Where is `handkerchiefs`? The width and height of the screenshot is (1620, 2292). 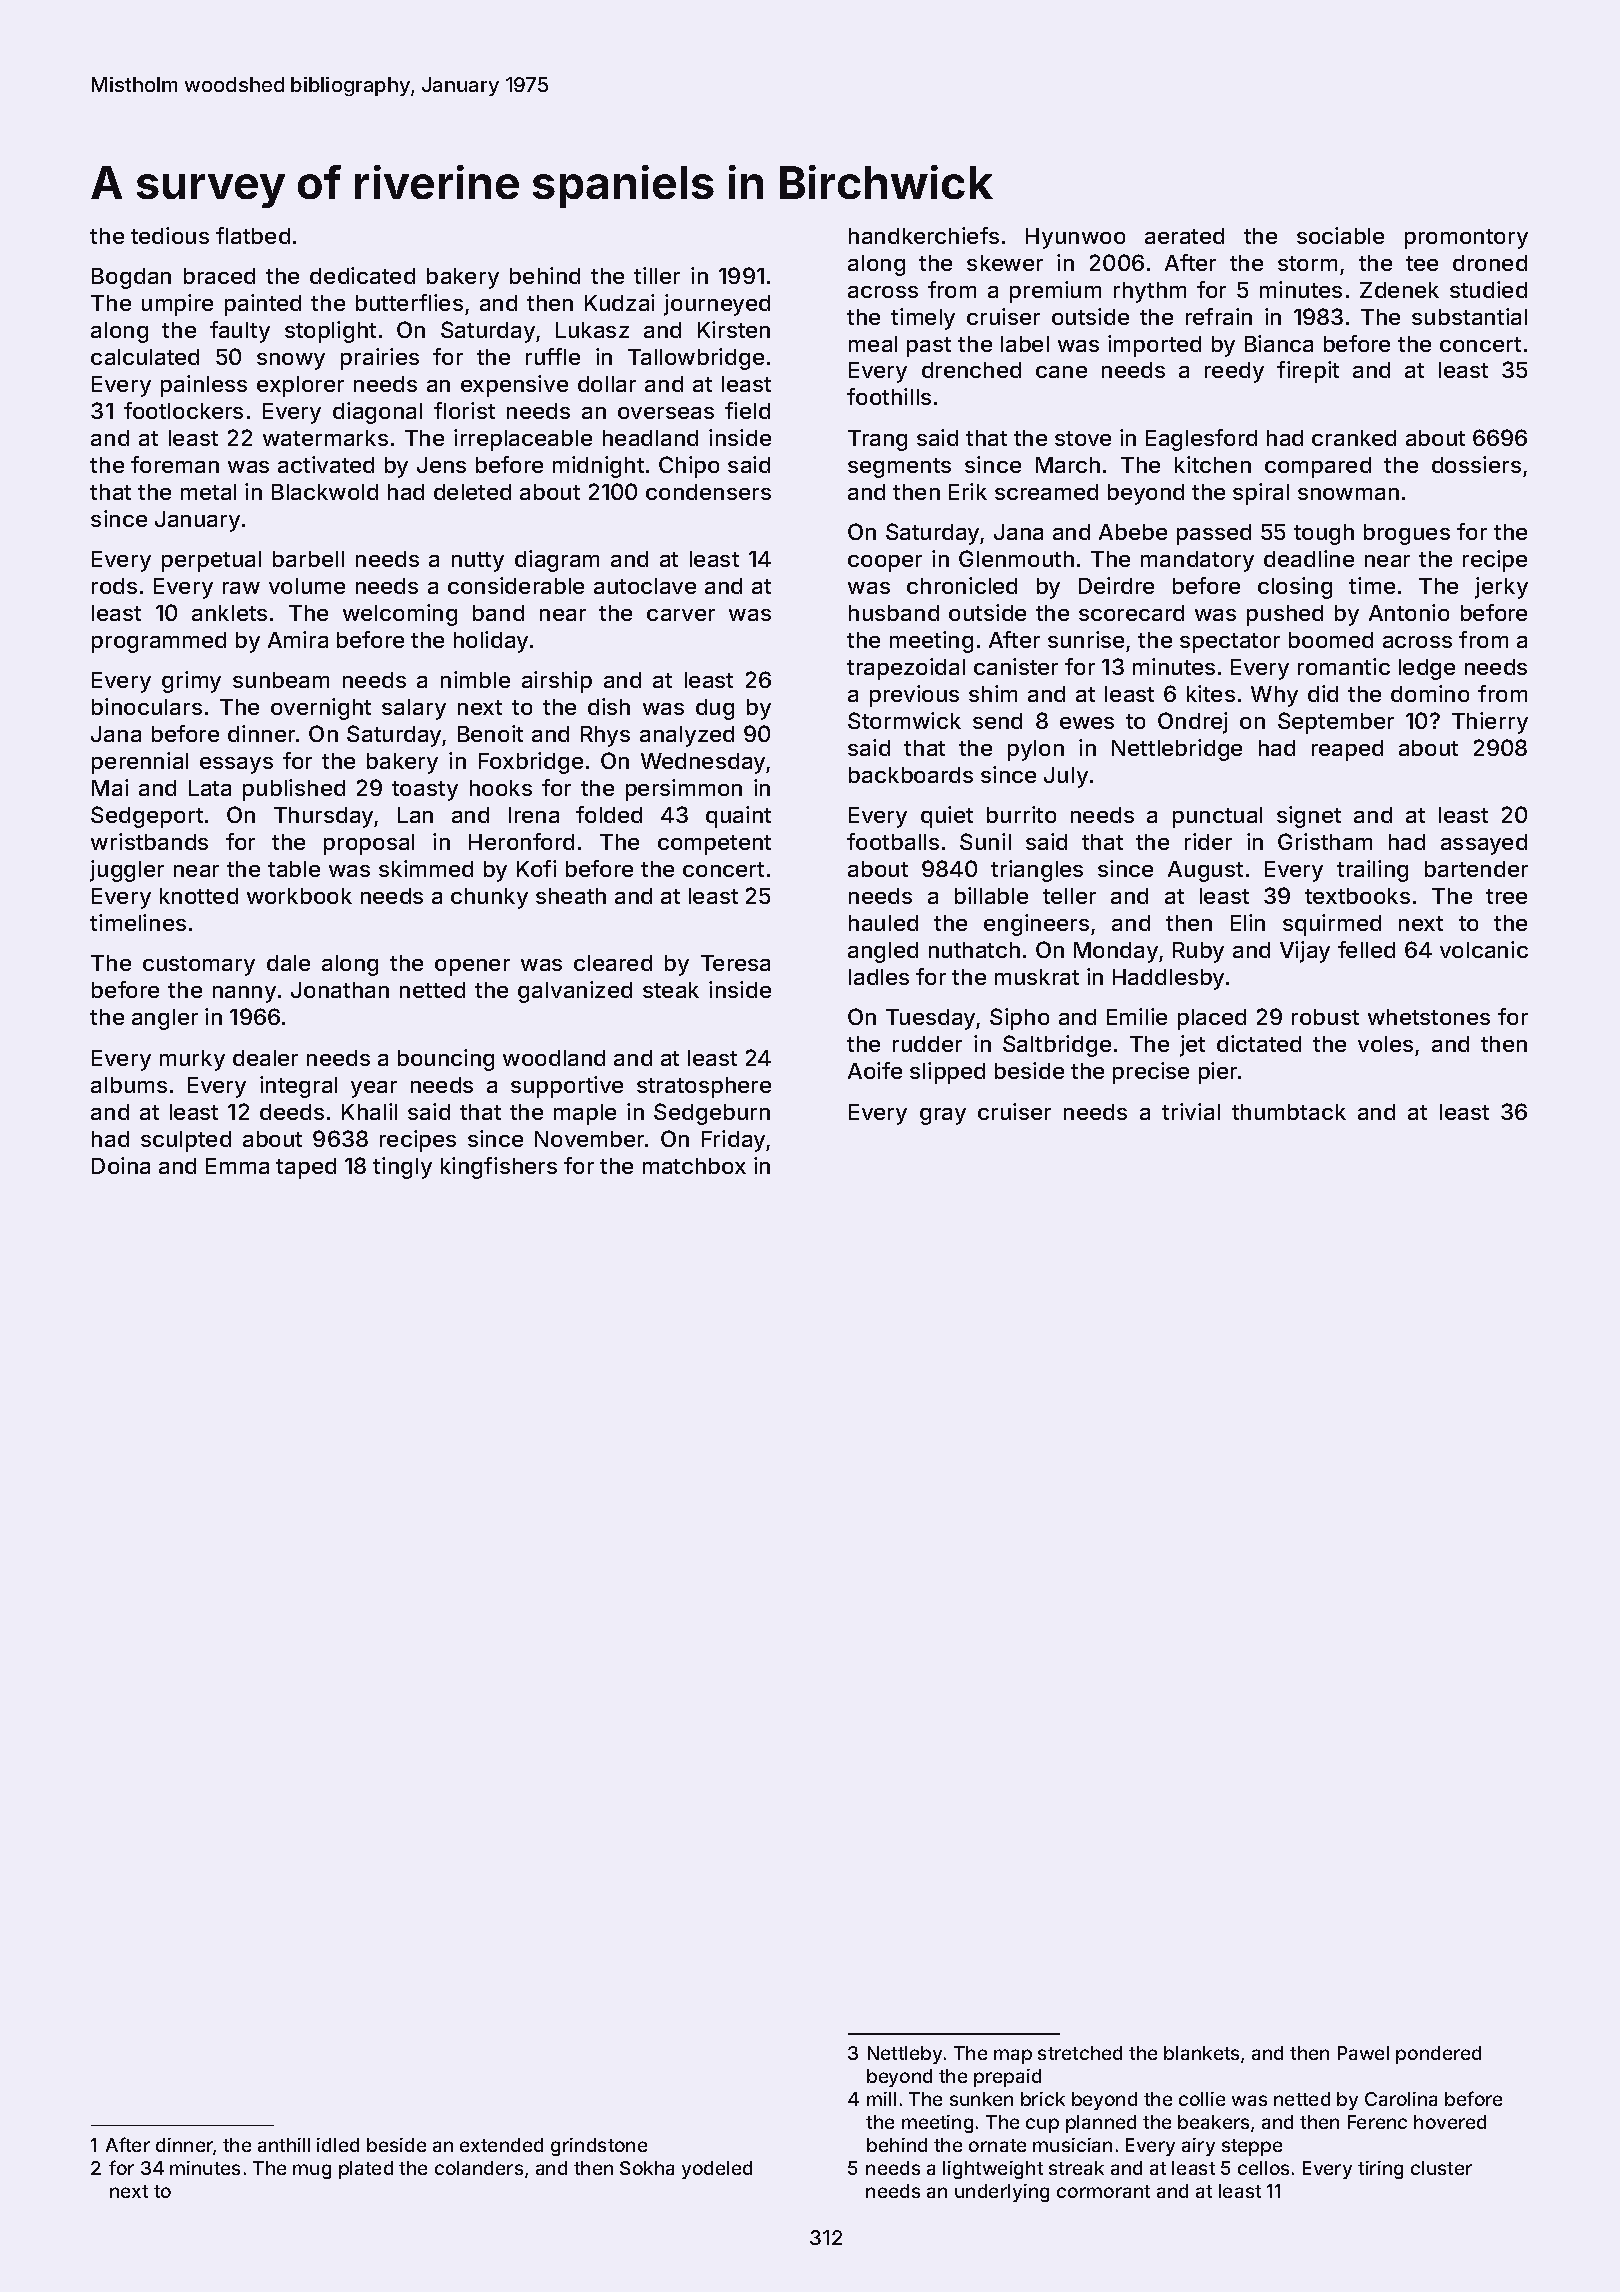 handkerchiefs is located at coordinates (924, 235).
